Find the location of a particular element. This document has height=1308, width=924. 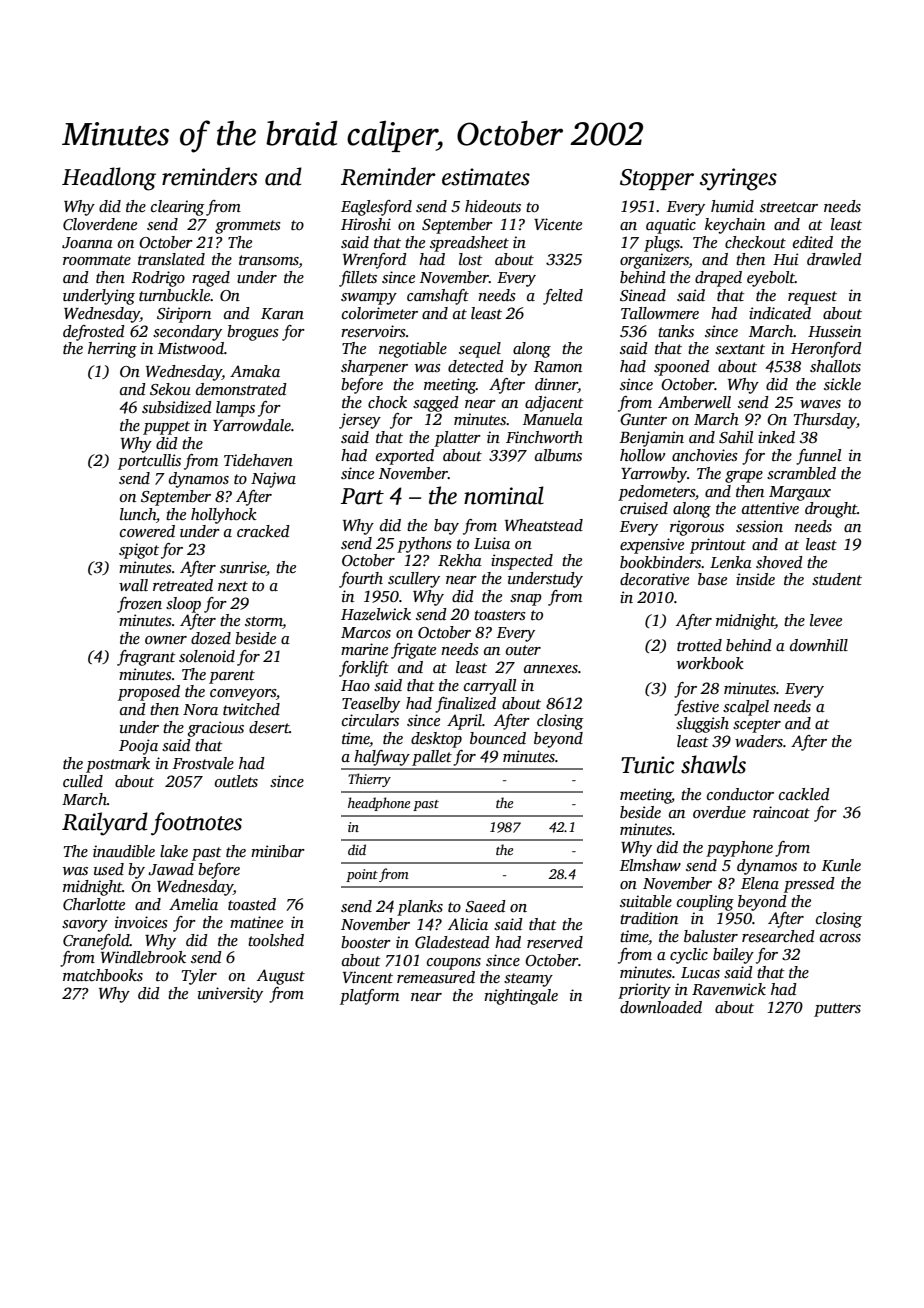

fourth is located at coordinates (361, 580).
